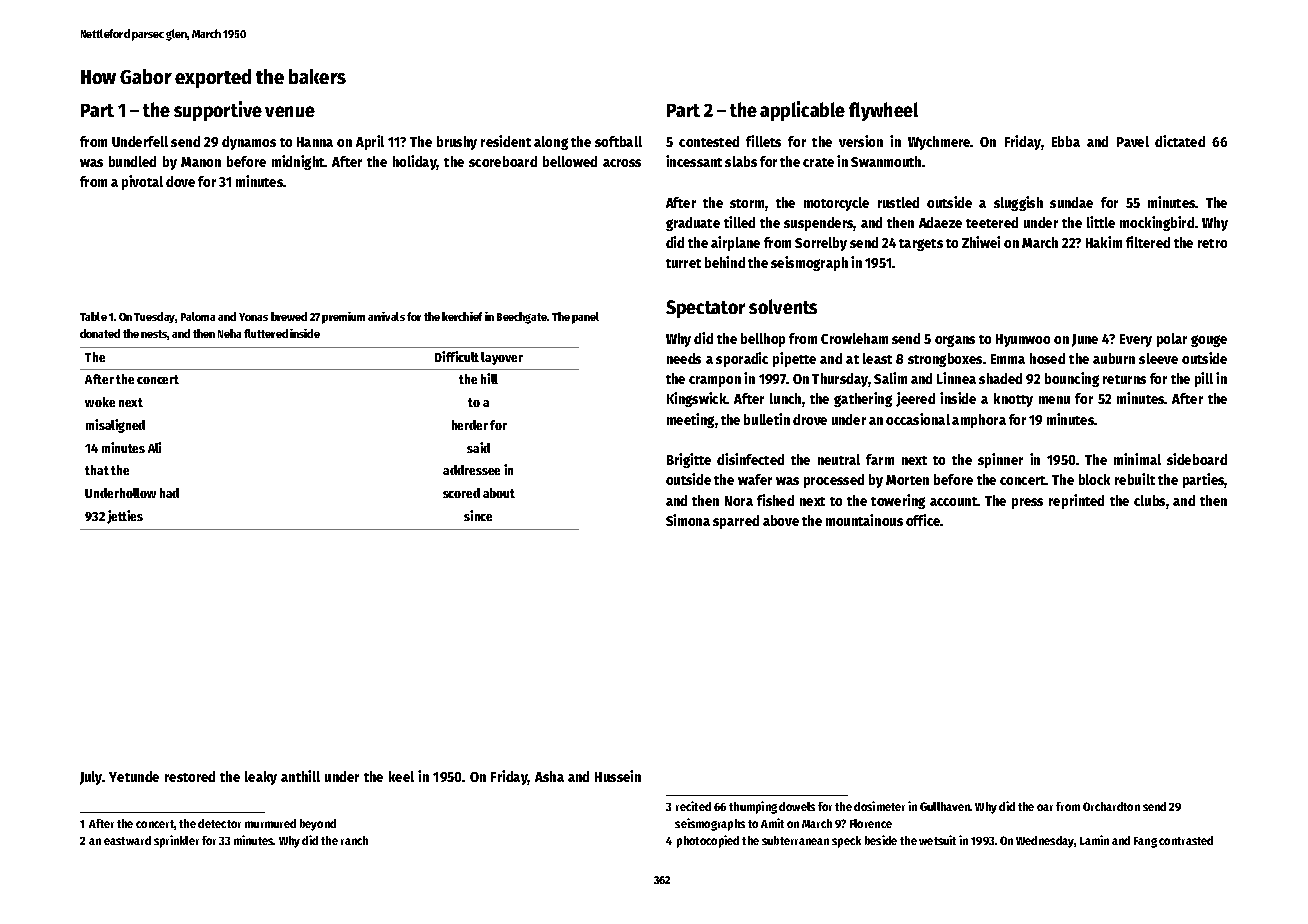 The height and width of the screenshot is (924, 1308). What do you see at coordinates (763, 141) in the screenshot?
I see `fillets` at bounding box center [763, 141].
